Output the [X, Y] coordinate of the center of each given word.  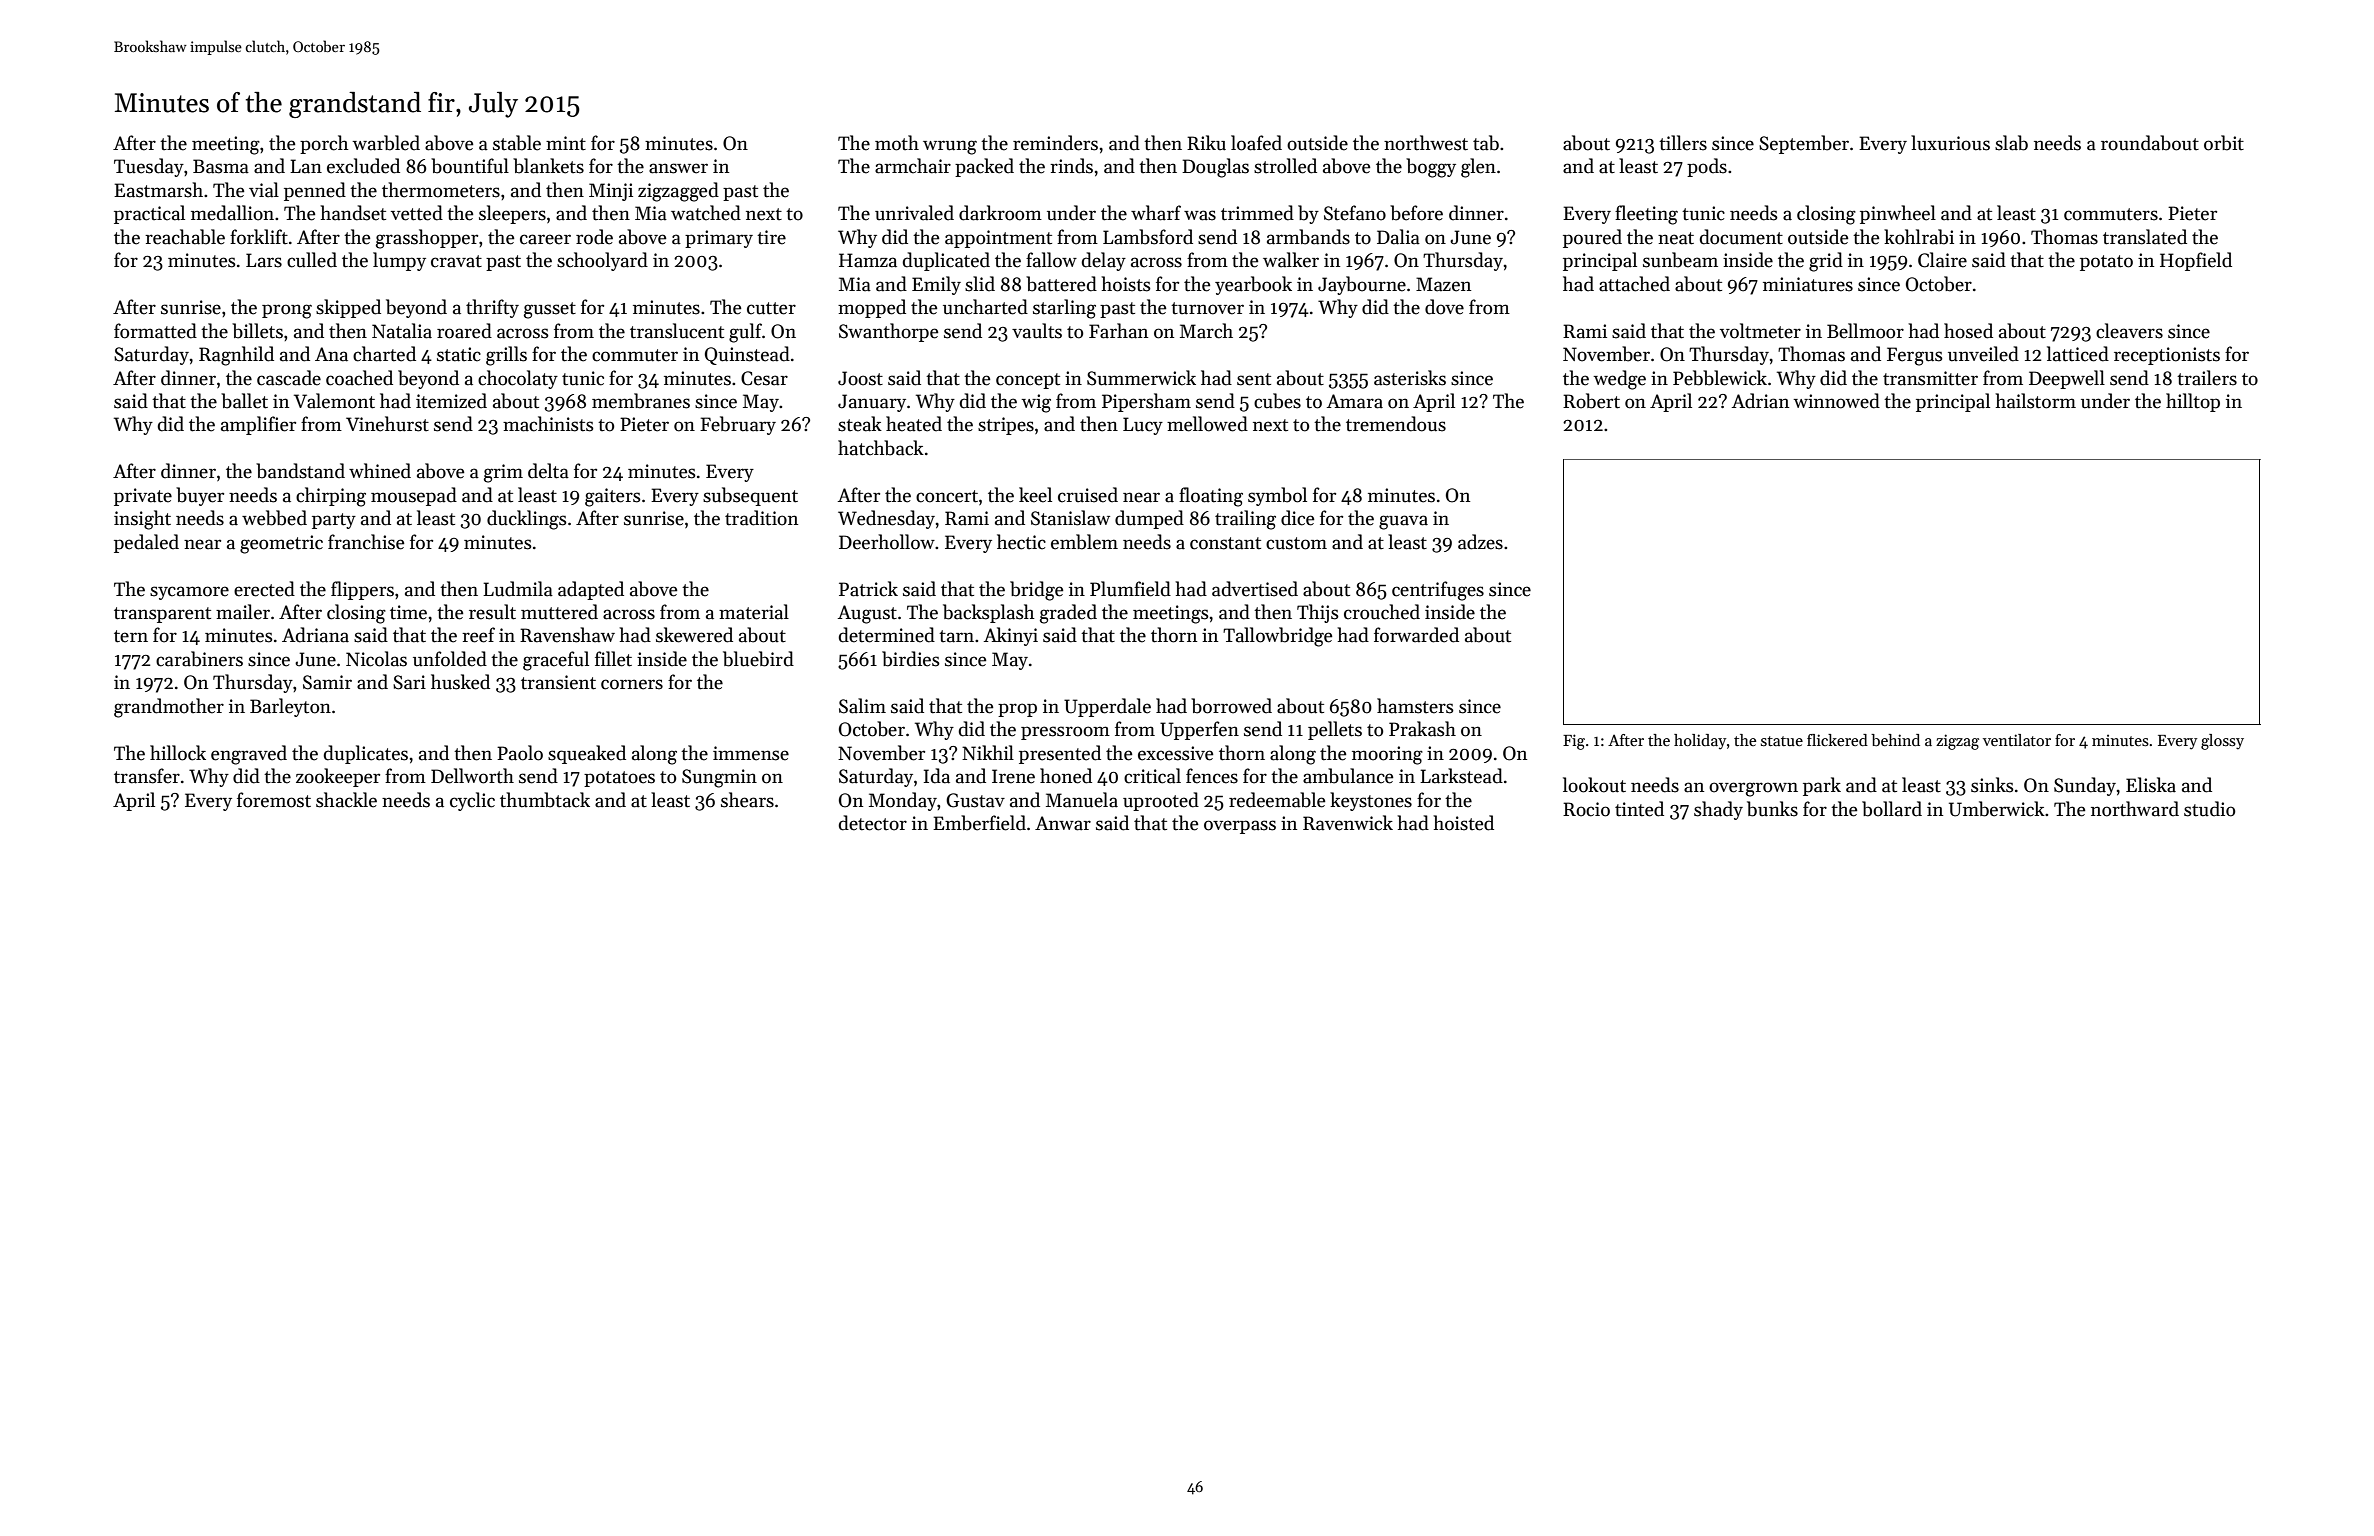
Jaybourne [1362, 285]
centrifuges [1438, 591]
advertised [1255, 589]
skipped [348, 308]
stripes [1006, 426]
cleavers [2129, 331]
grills [506, 356]
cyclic [472, 801]
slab [2011, 143]
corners [632, 684]
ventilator [2017, 740]
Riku [1206, 143]
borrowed [1231, 706]
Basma [221, 166]
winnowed [1836, 401]
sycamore [189, 593]
